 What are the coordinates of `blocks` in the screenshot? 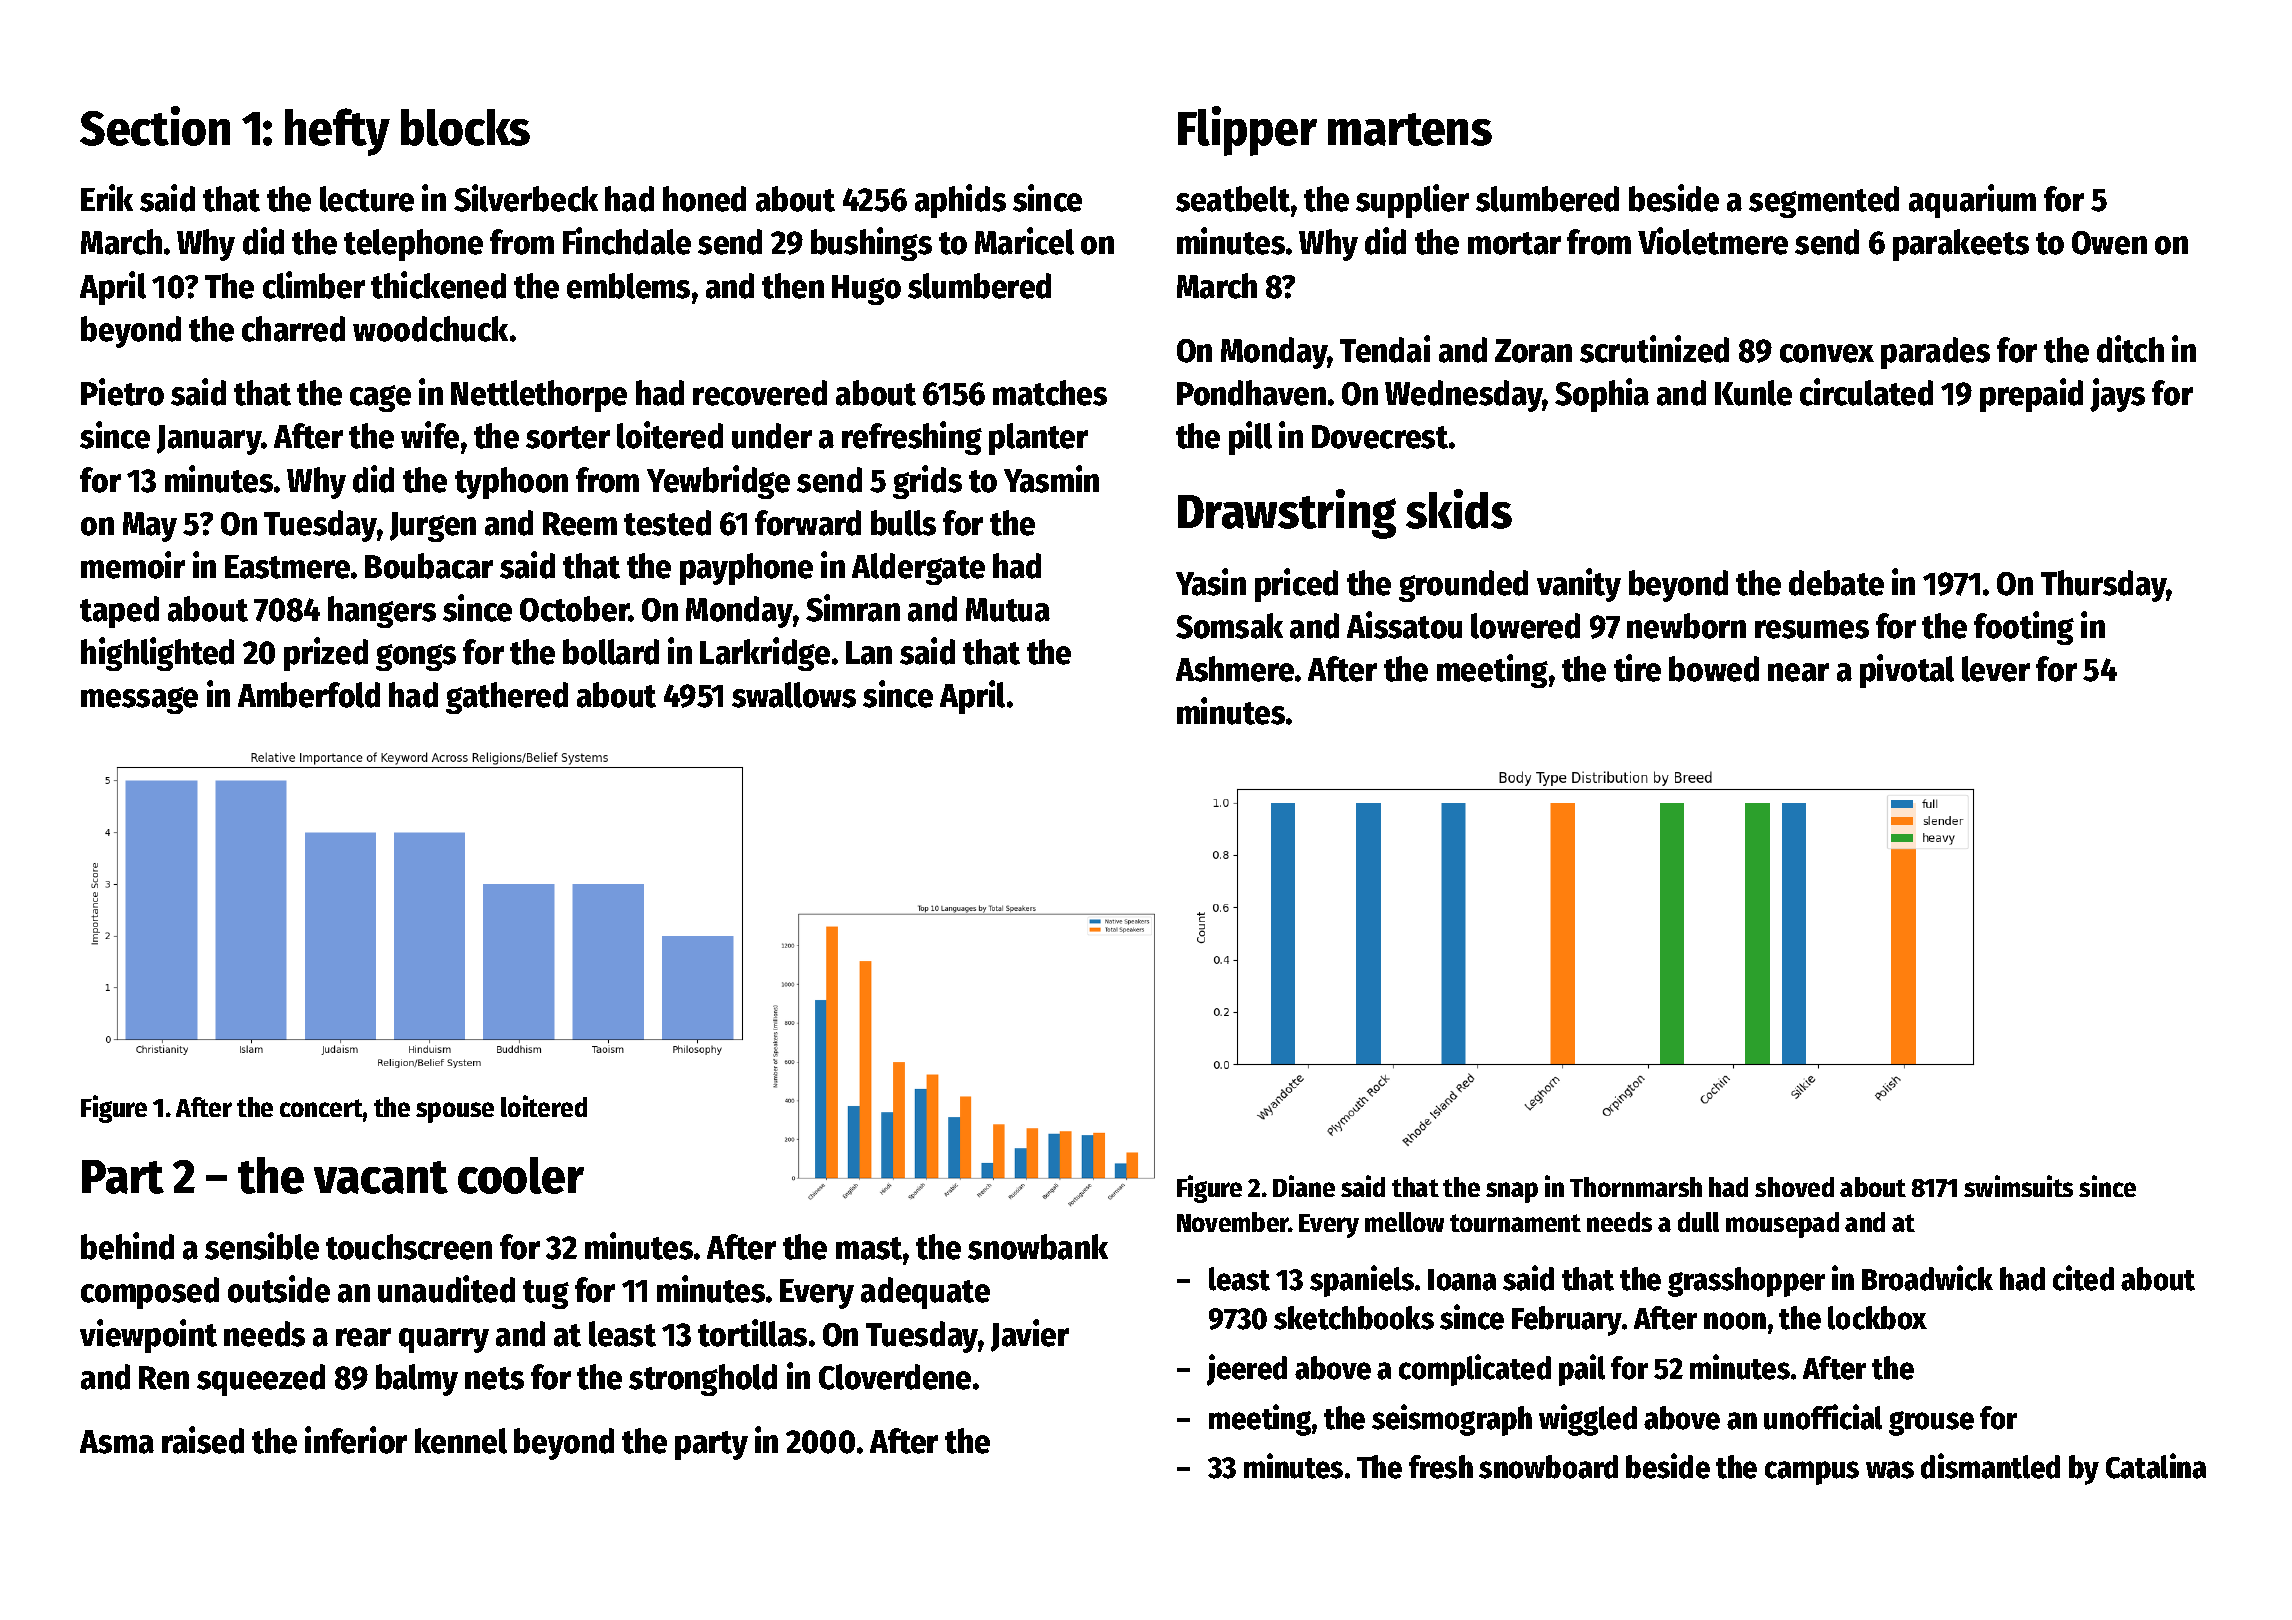 It's located at (465, 127).
